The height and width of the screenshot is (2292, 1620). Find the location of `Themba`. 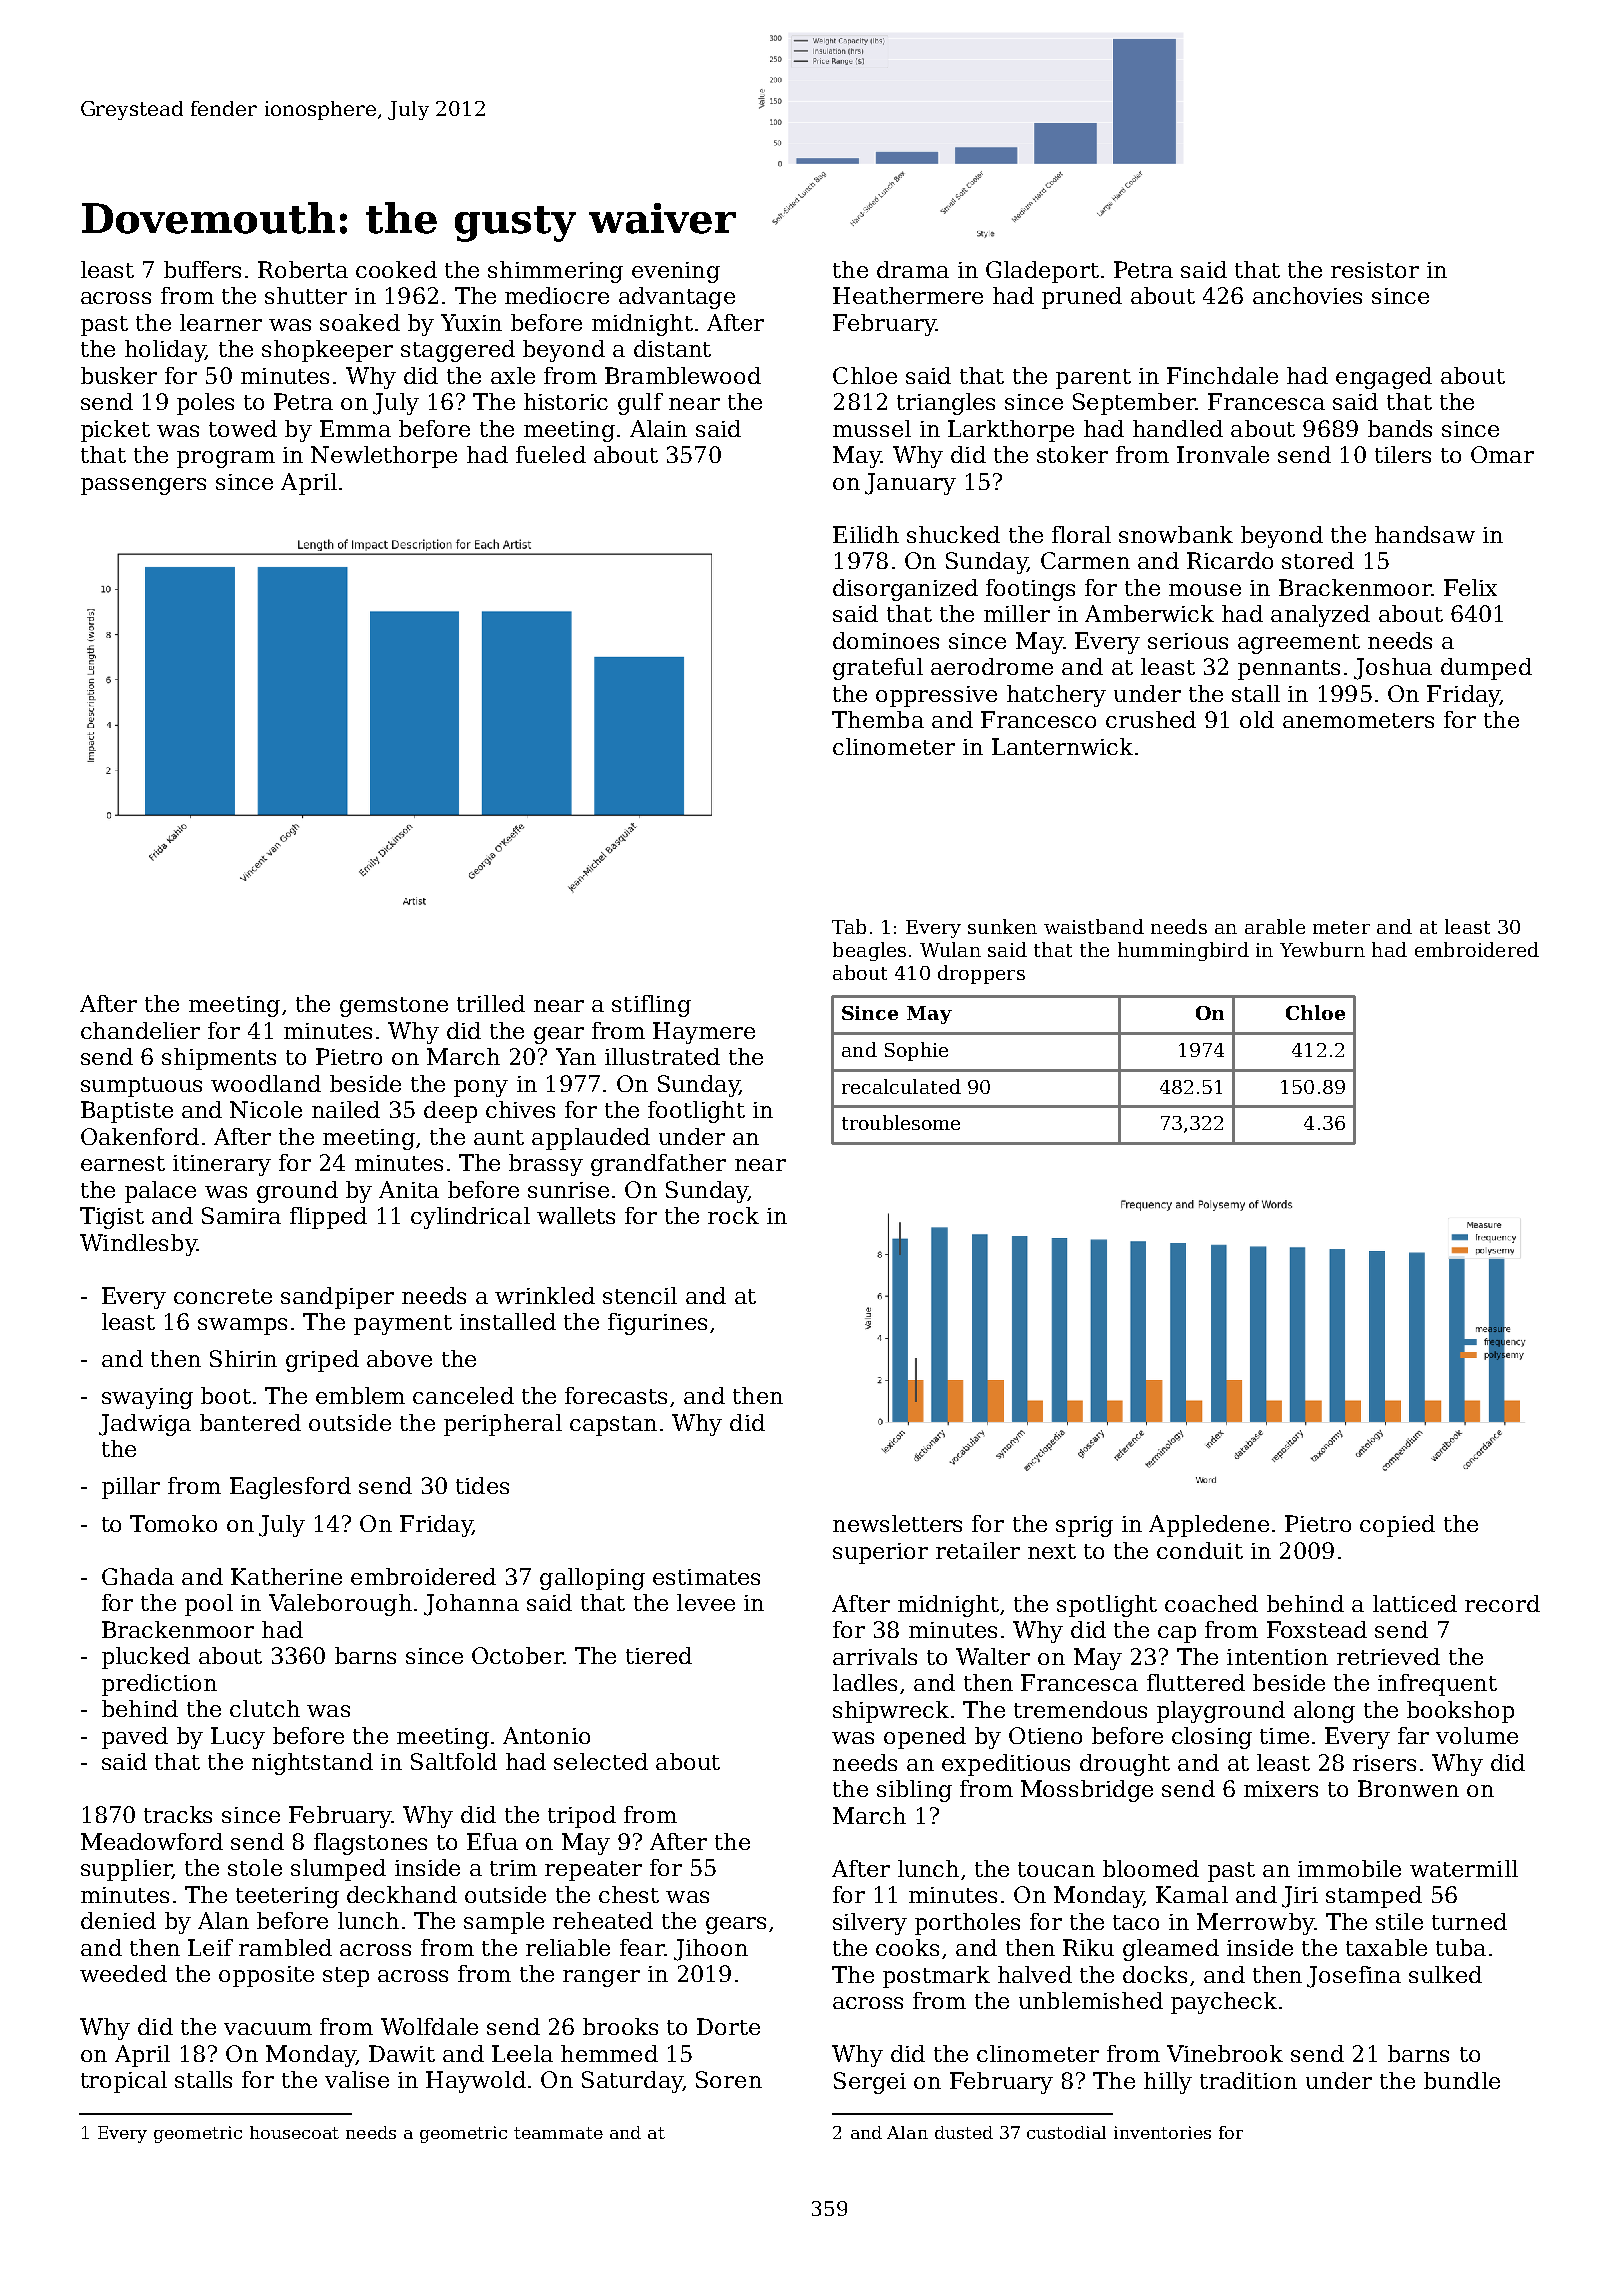

Themba is located at coordinates (878, 719).
